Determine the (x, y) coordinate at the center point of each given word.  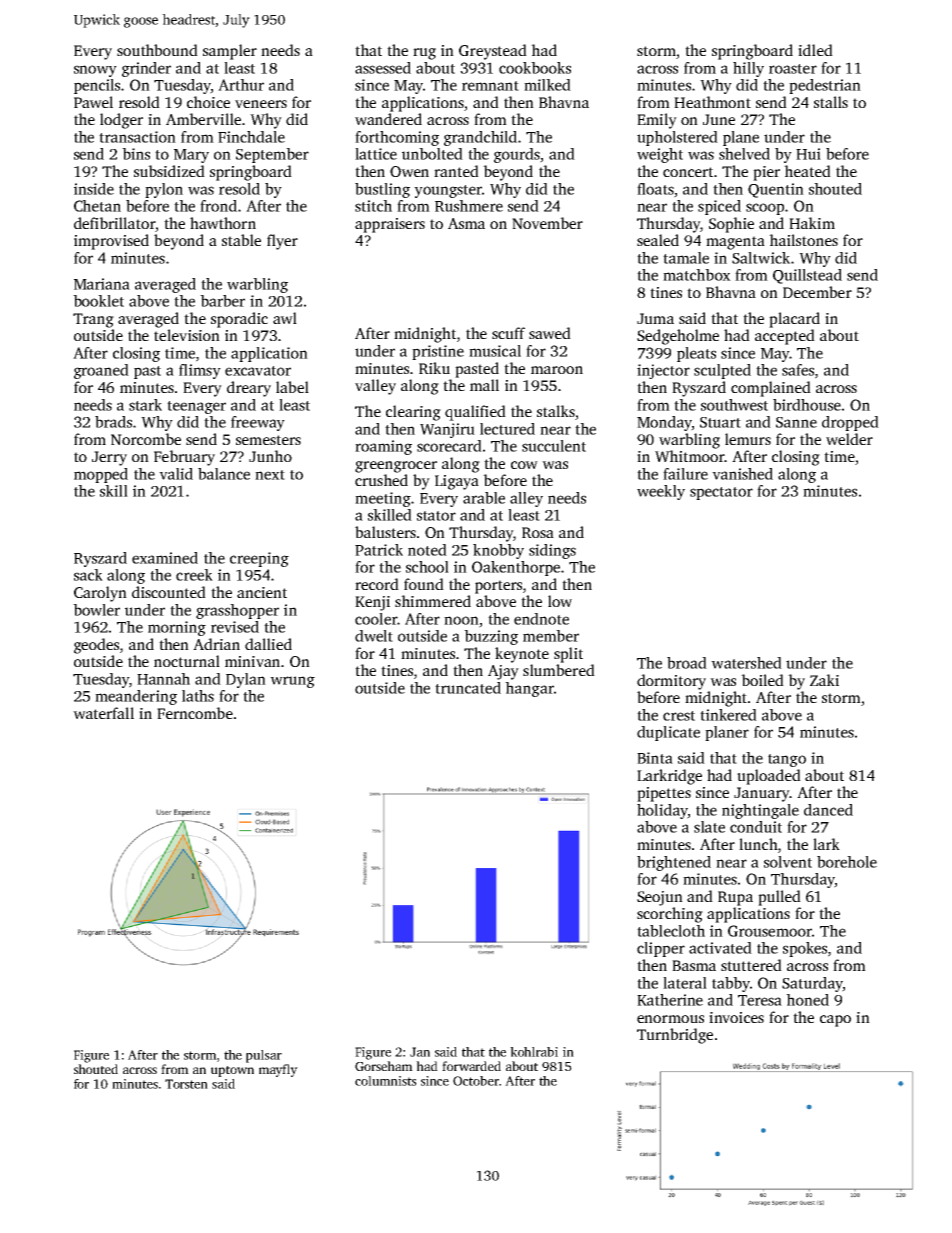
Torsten (186, 1084)
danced (828, 810)
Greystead (493, 52)
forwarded (471, 1066)
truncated (468, 688)
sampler (230, 52)
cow (524, 465)
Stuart (720, 422)
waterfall (103, 713)
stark (145, 405)
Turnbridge (675, 1036)
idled (815, 50)
